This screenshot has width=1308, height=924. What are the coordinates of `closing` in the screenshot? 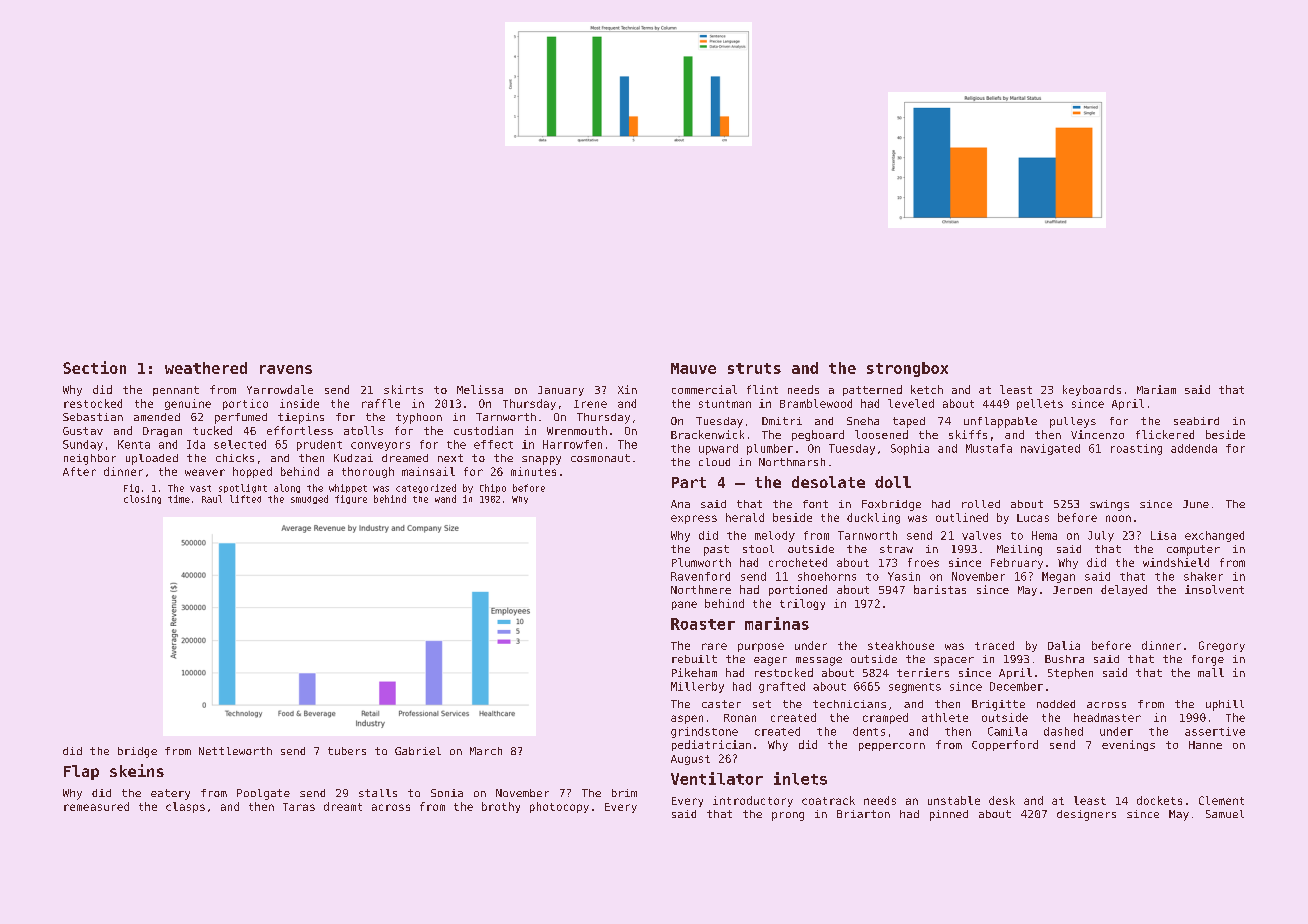 It's located at (142, 499).
